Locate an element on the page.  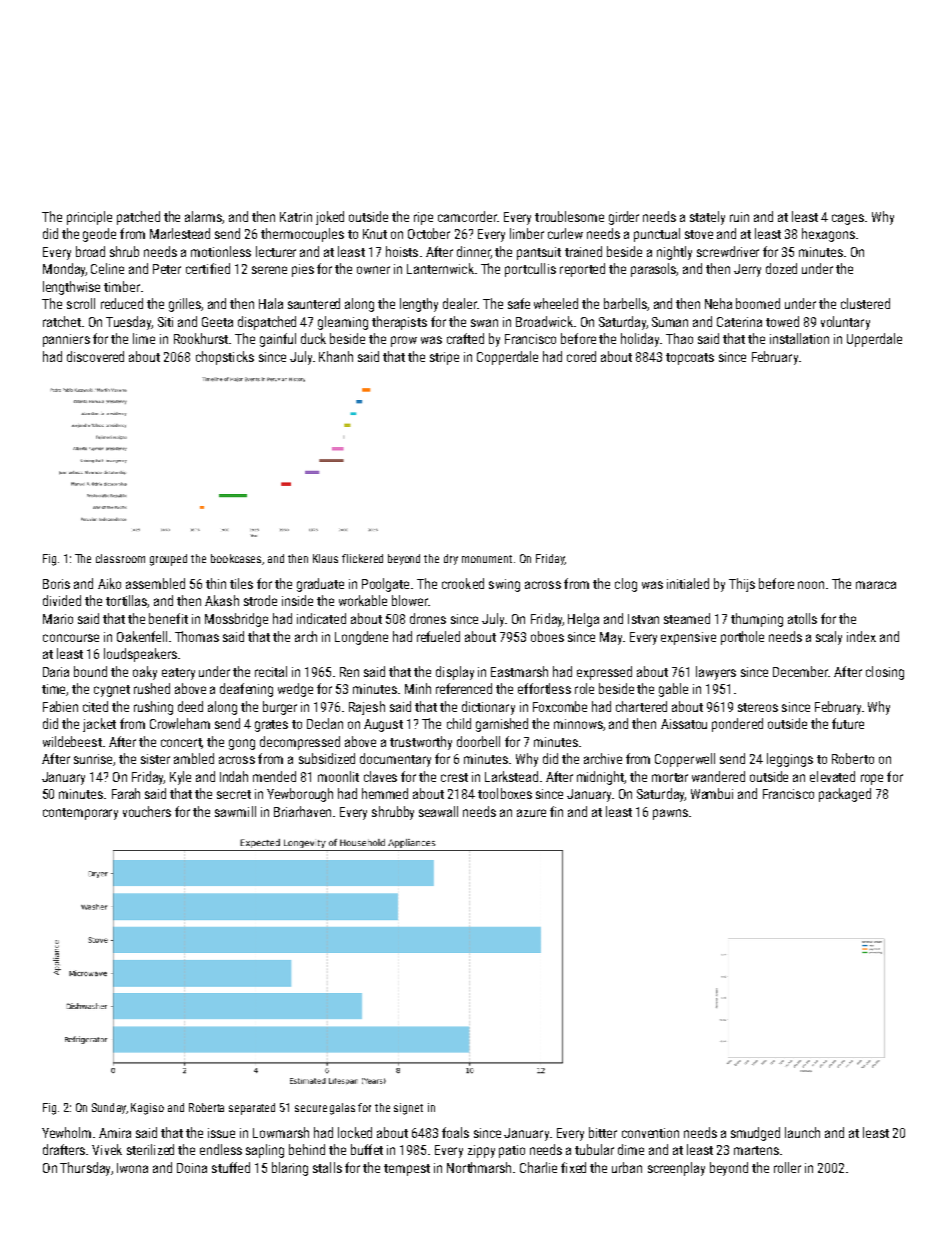
Lanternwick is located at coordinates (440, 268).
